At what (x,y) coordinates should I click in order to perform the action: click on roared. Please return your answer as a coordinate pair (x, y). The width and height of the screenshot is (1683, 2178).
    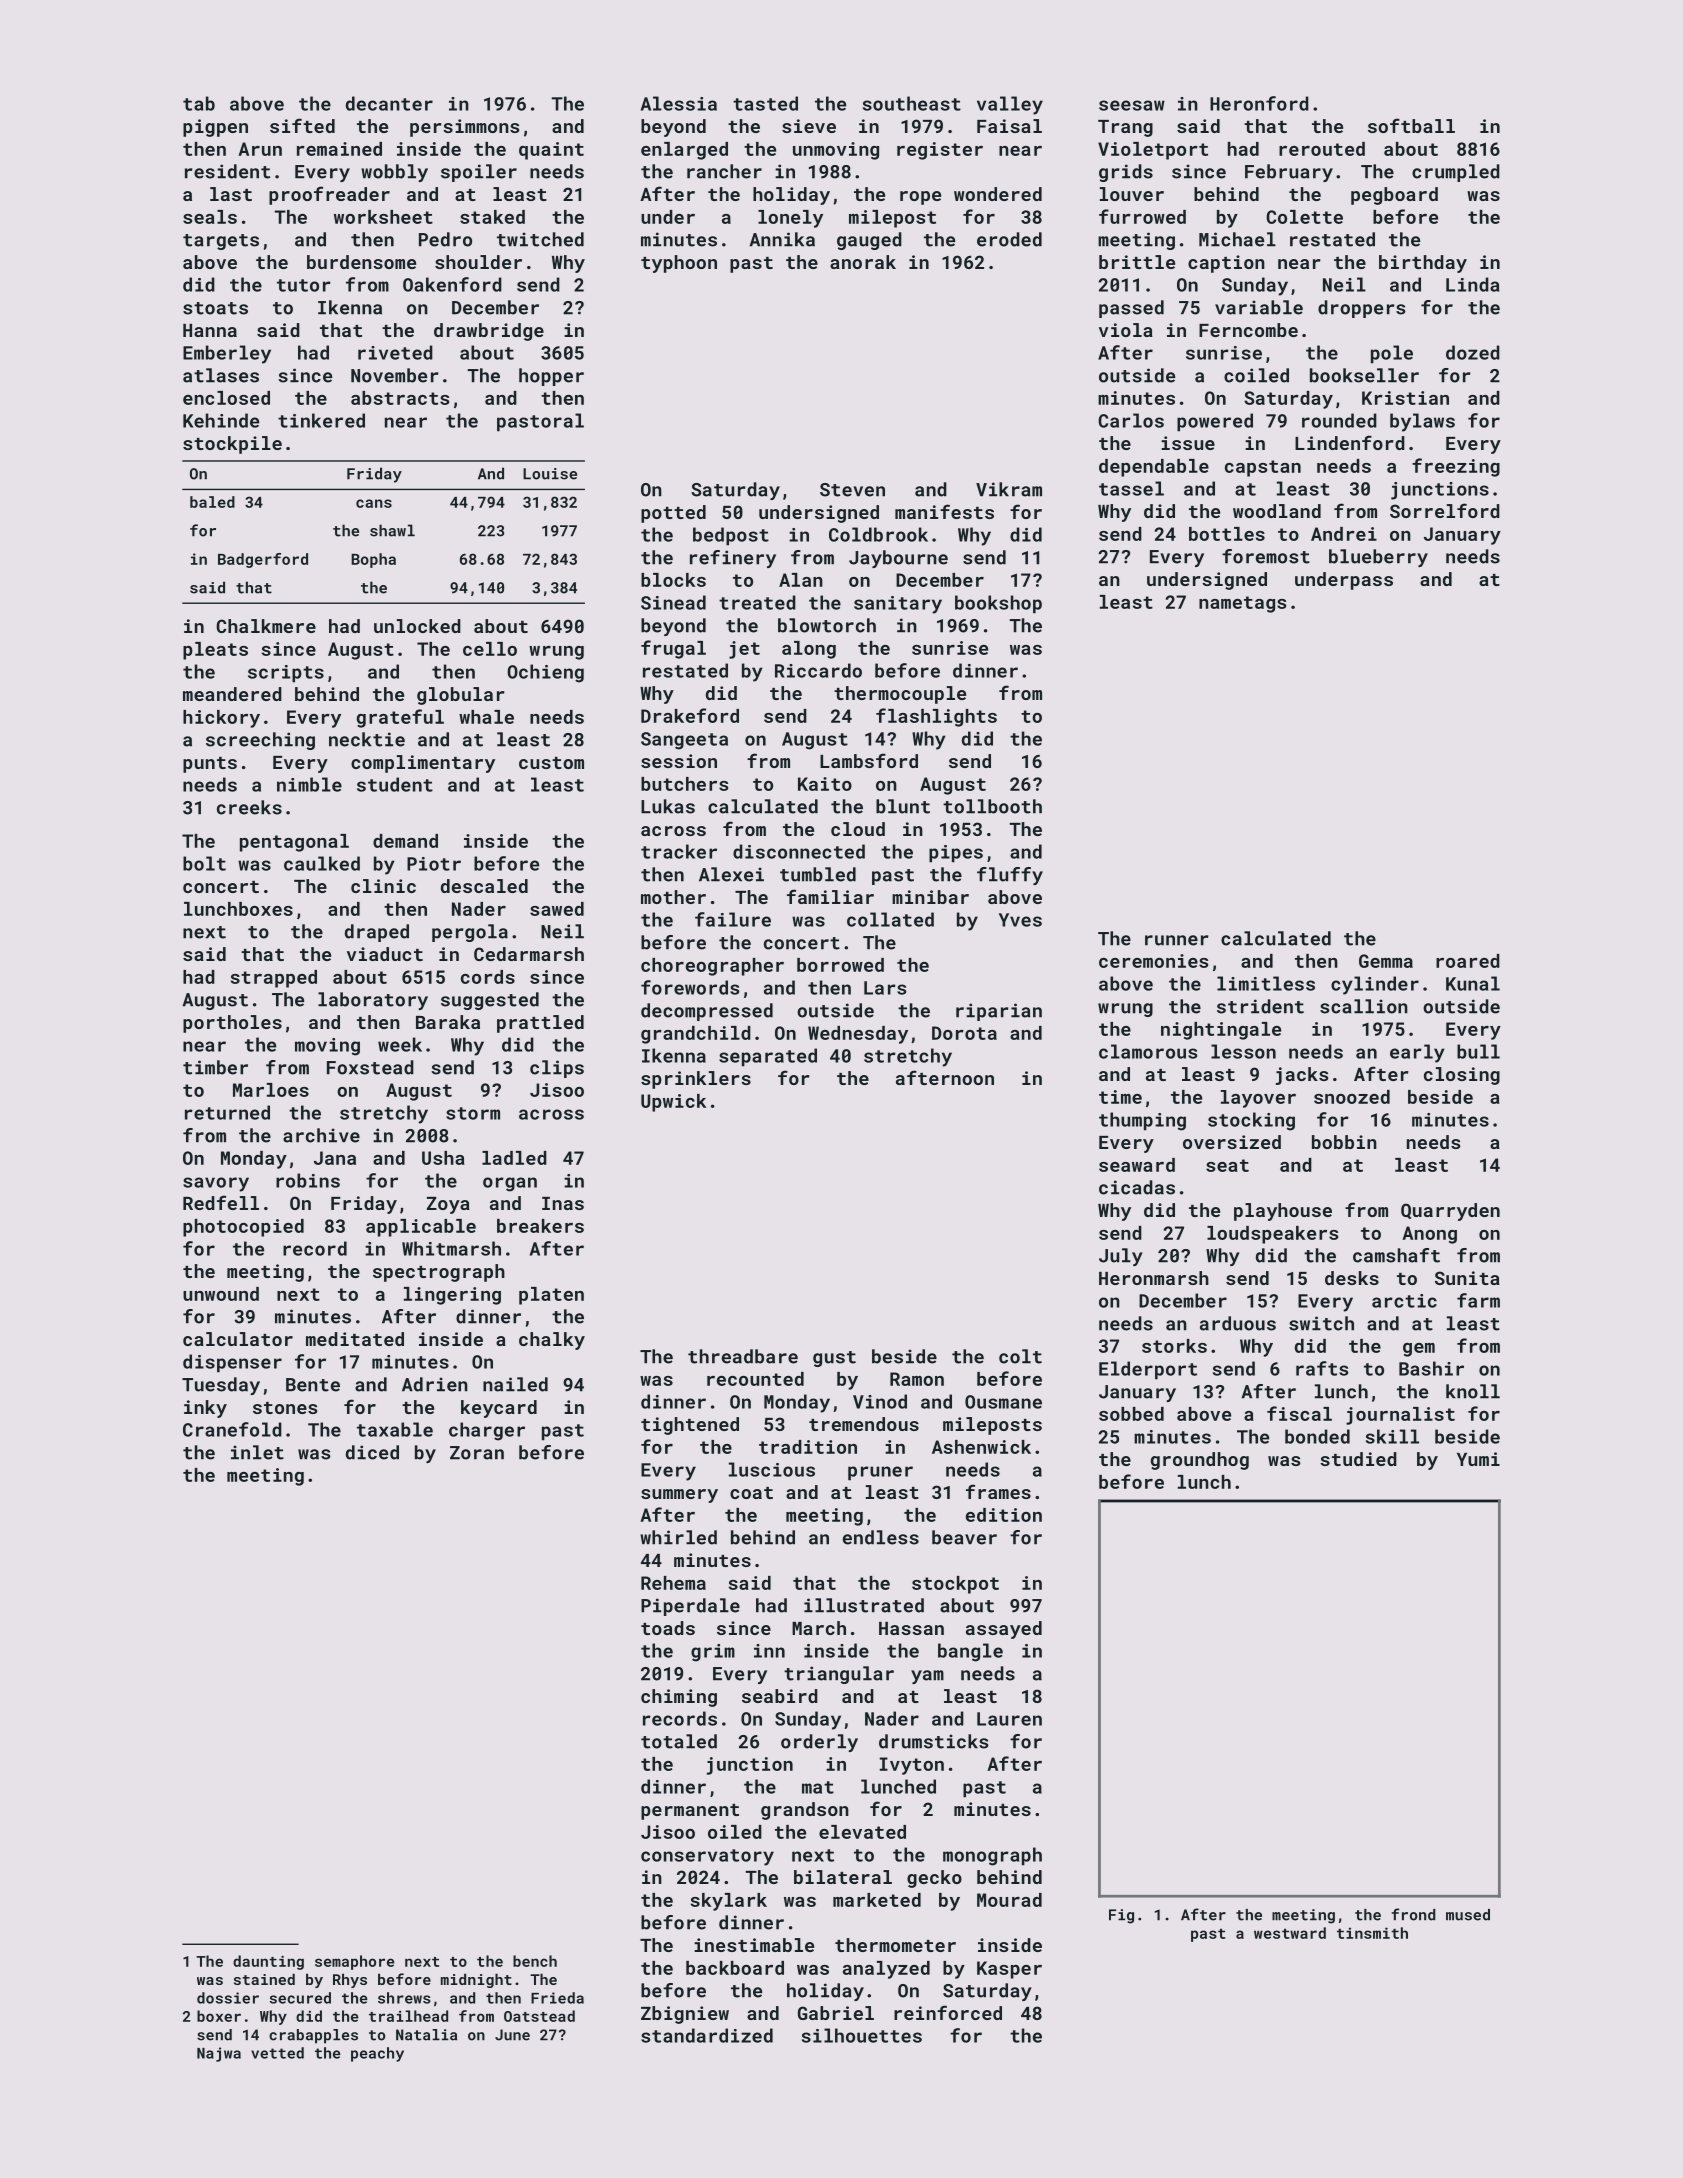
    Looking at the image, I should click on (1468, 961).
